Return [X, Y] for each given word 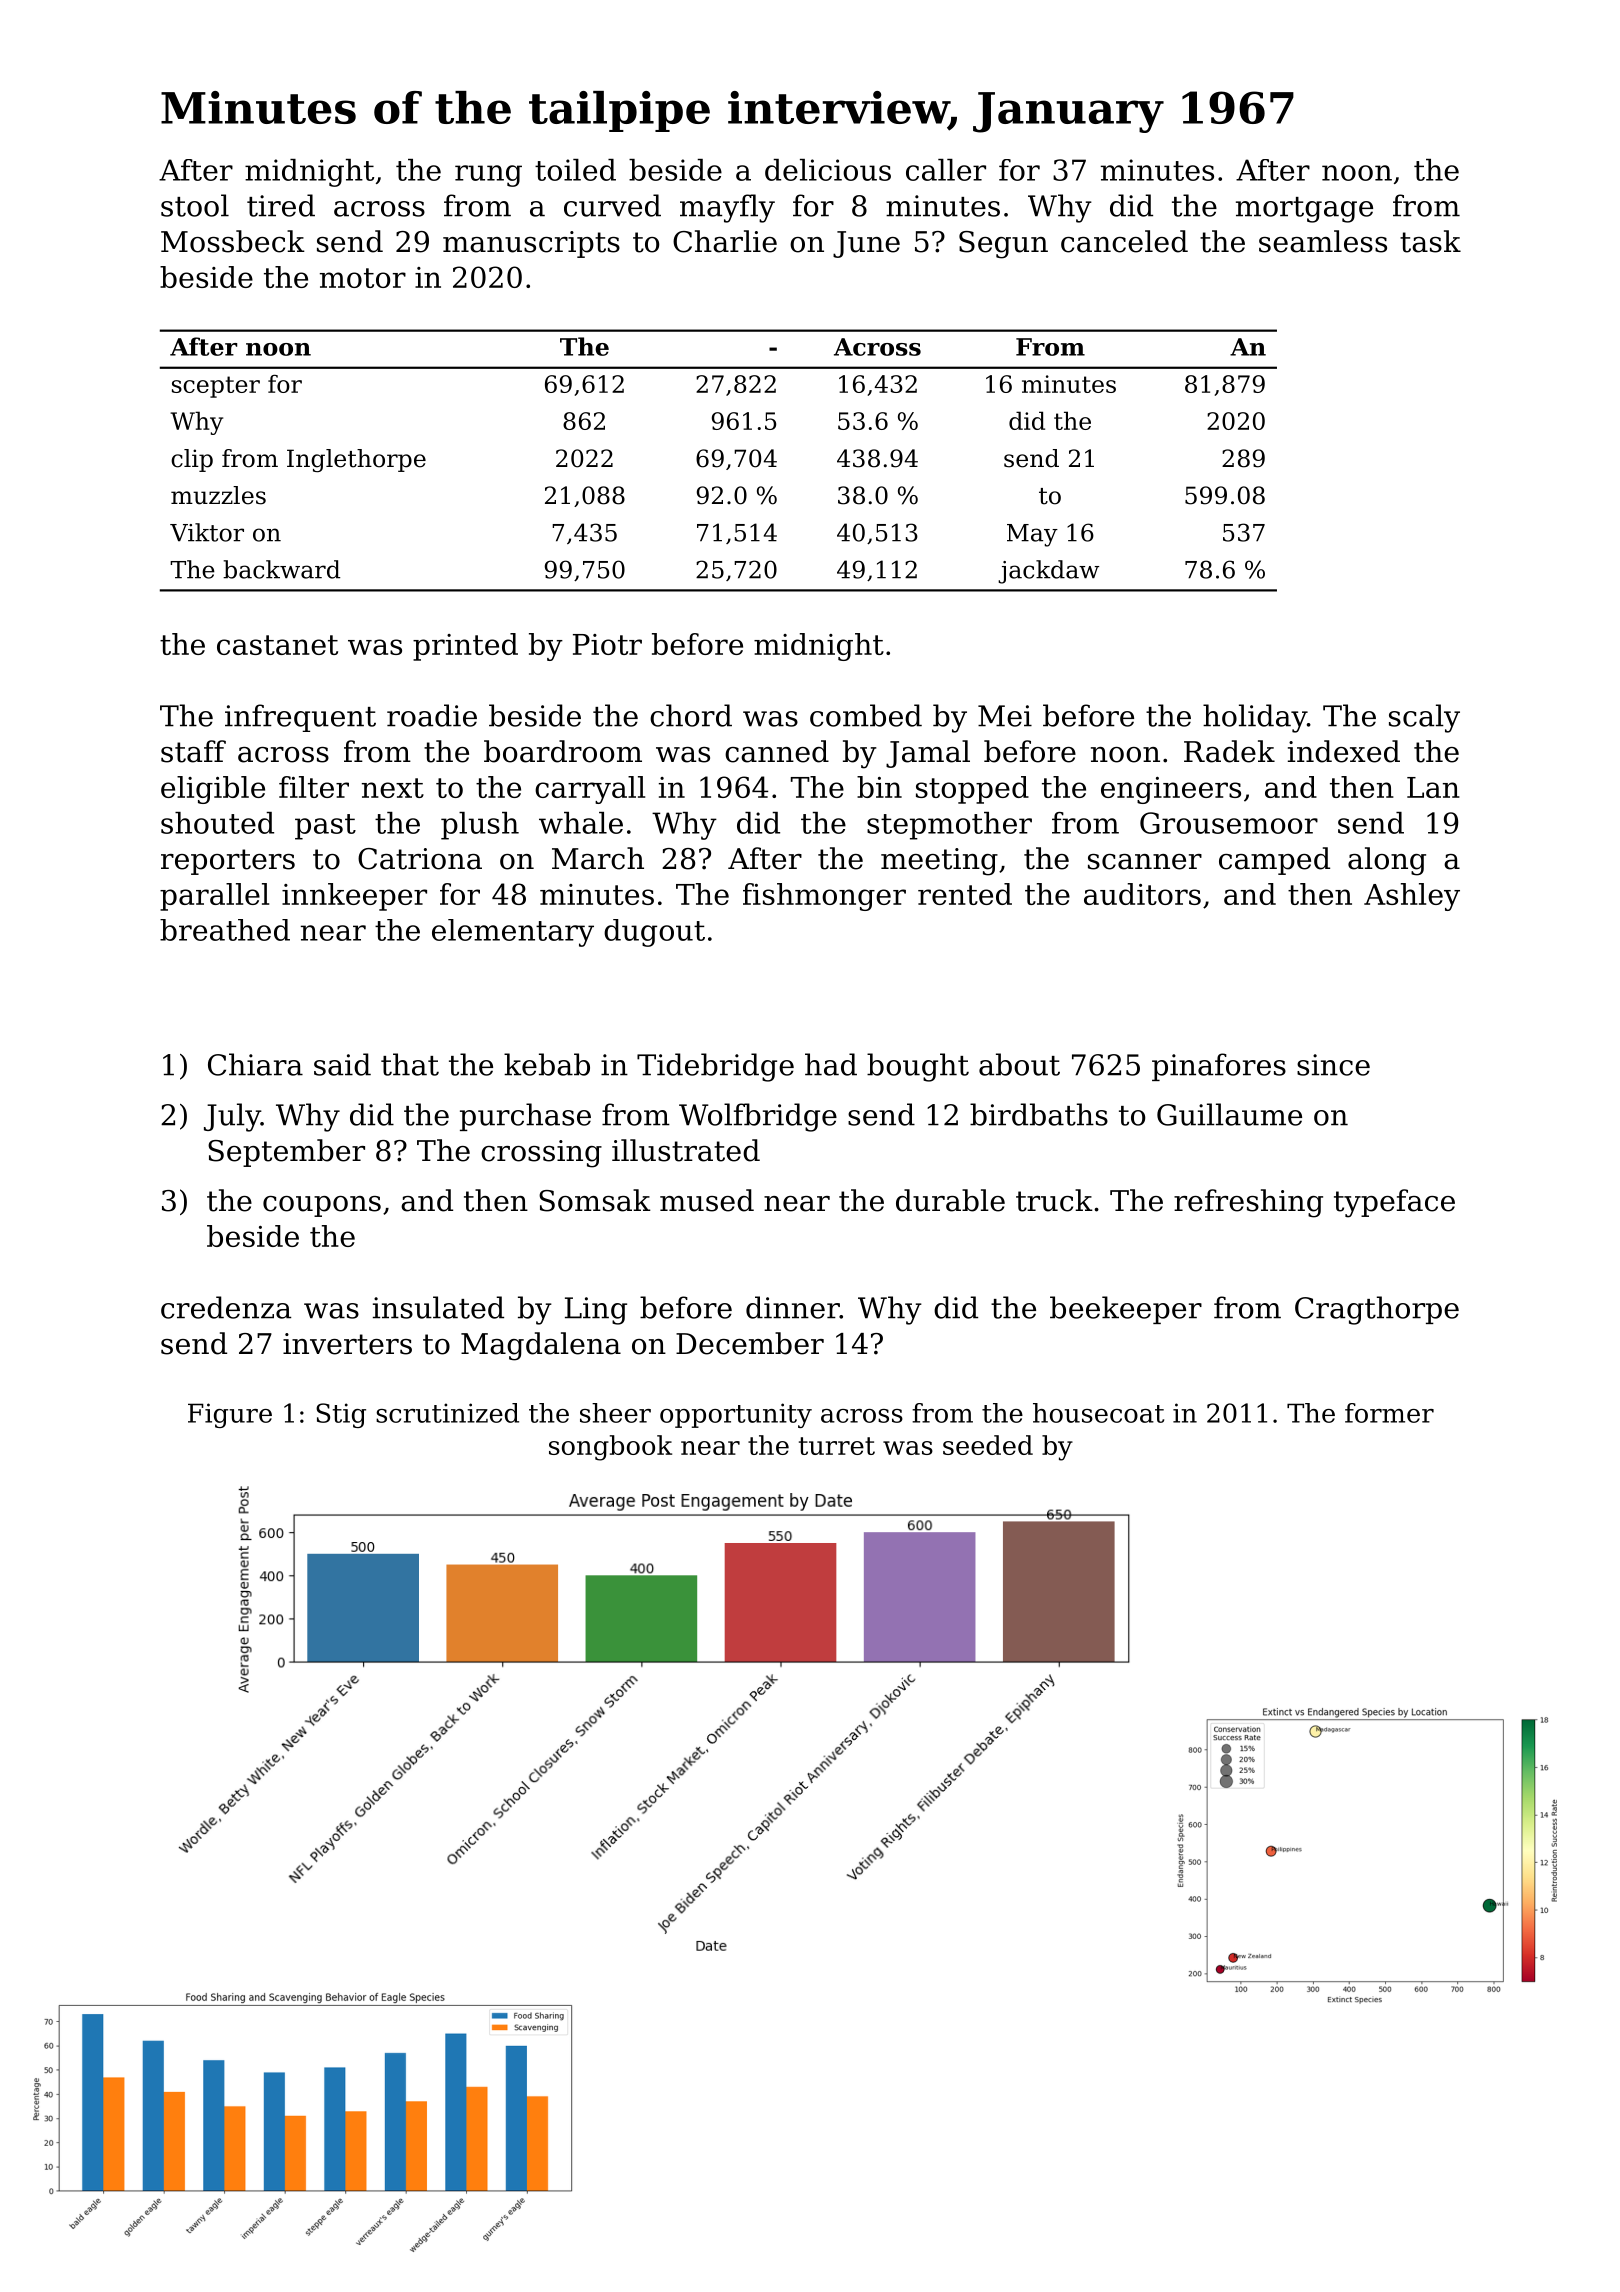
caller [946, 170]
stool [195, 205]
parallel [214, 897]
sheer [615, 1413]
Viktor [207, 532]
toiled [575, 170]
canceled [1124, 241]
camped [1274, 861]
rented [965, 894]
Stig [341, 1415]
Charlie [725, 241]
